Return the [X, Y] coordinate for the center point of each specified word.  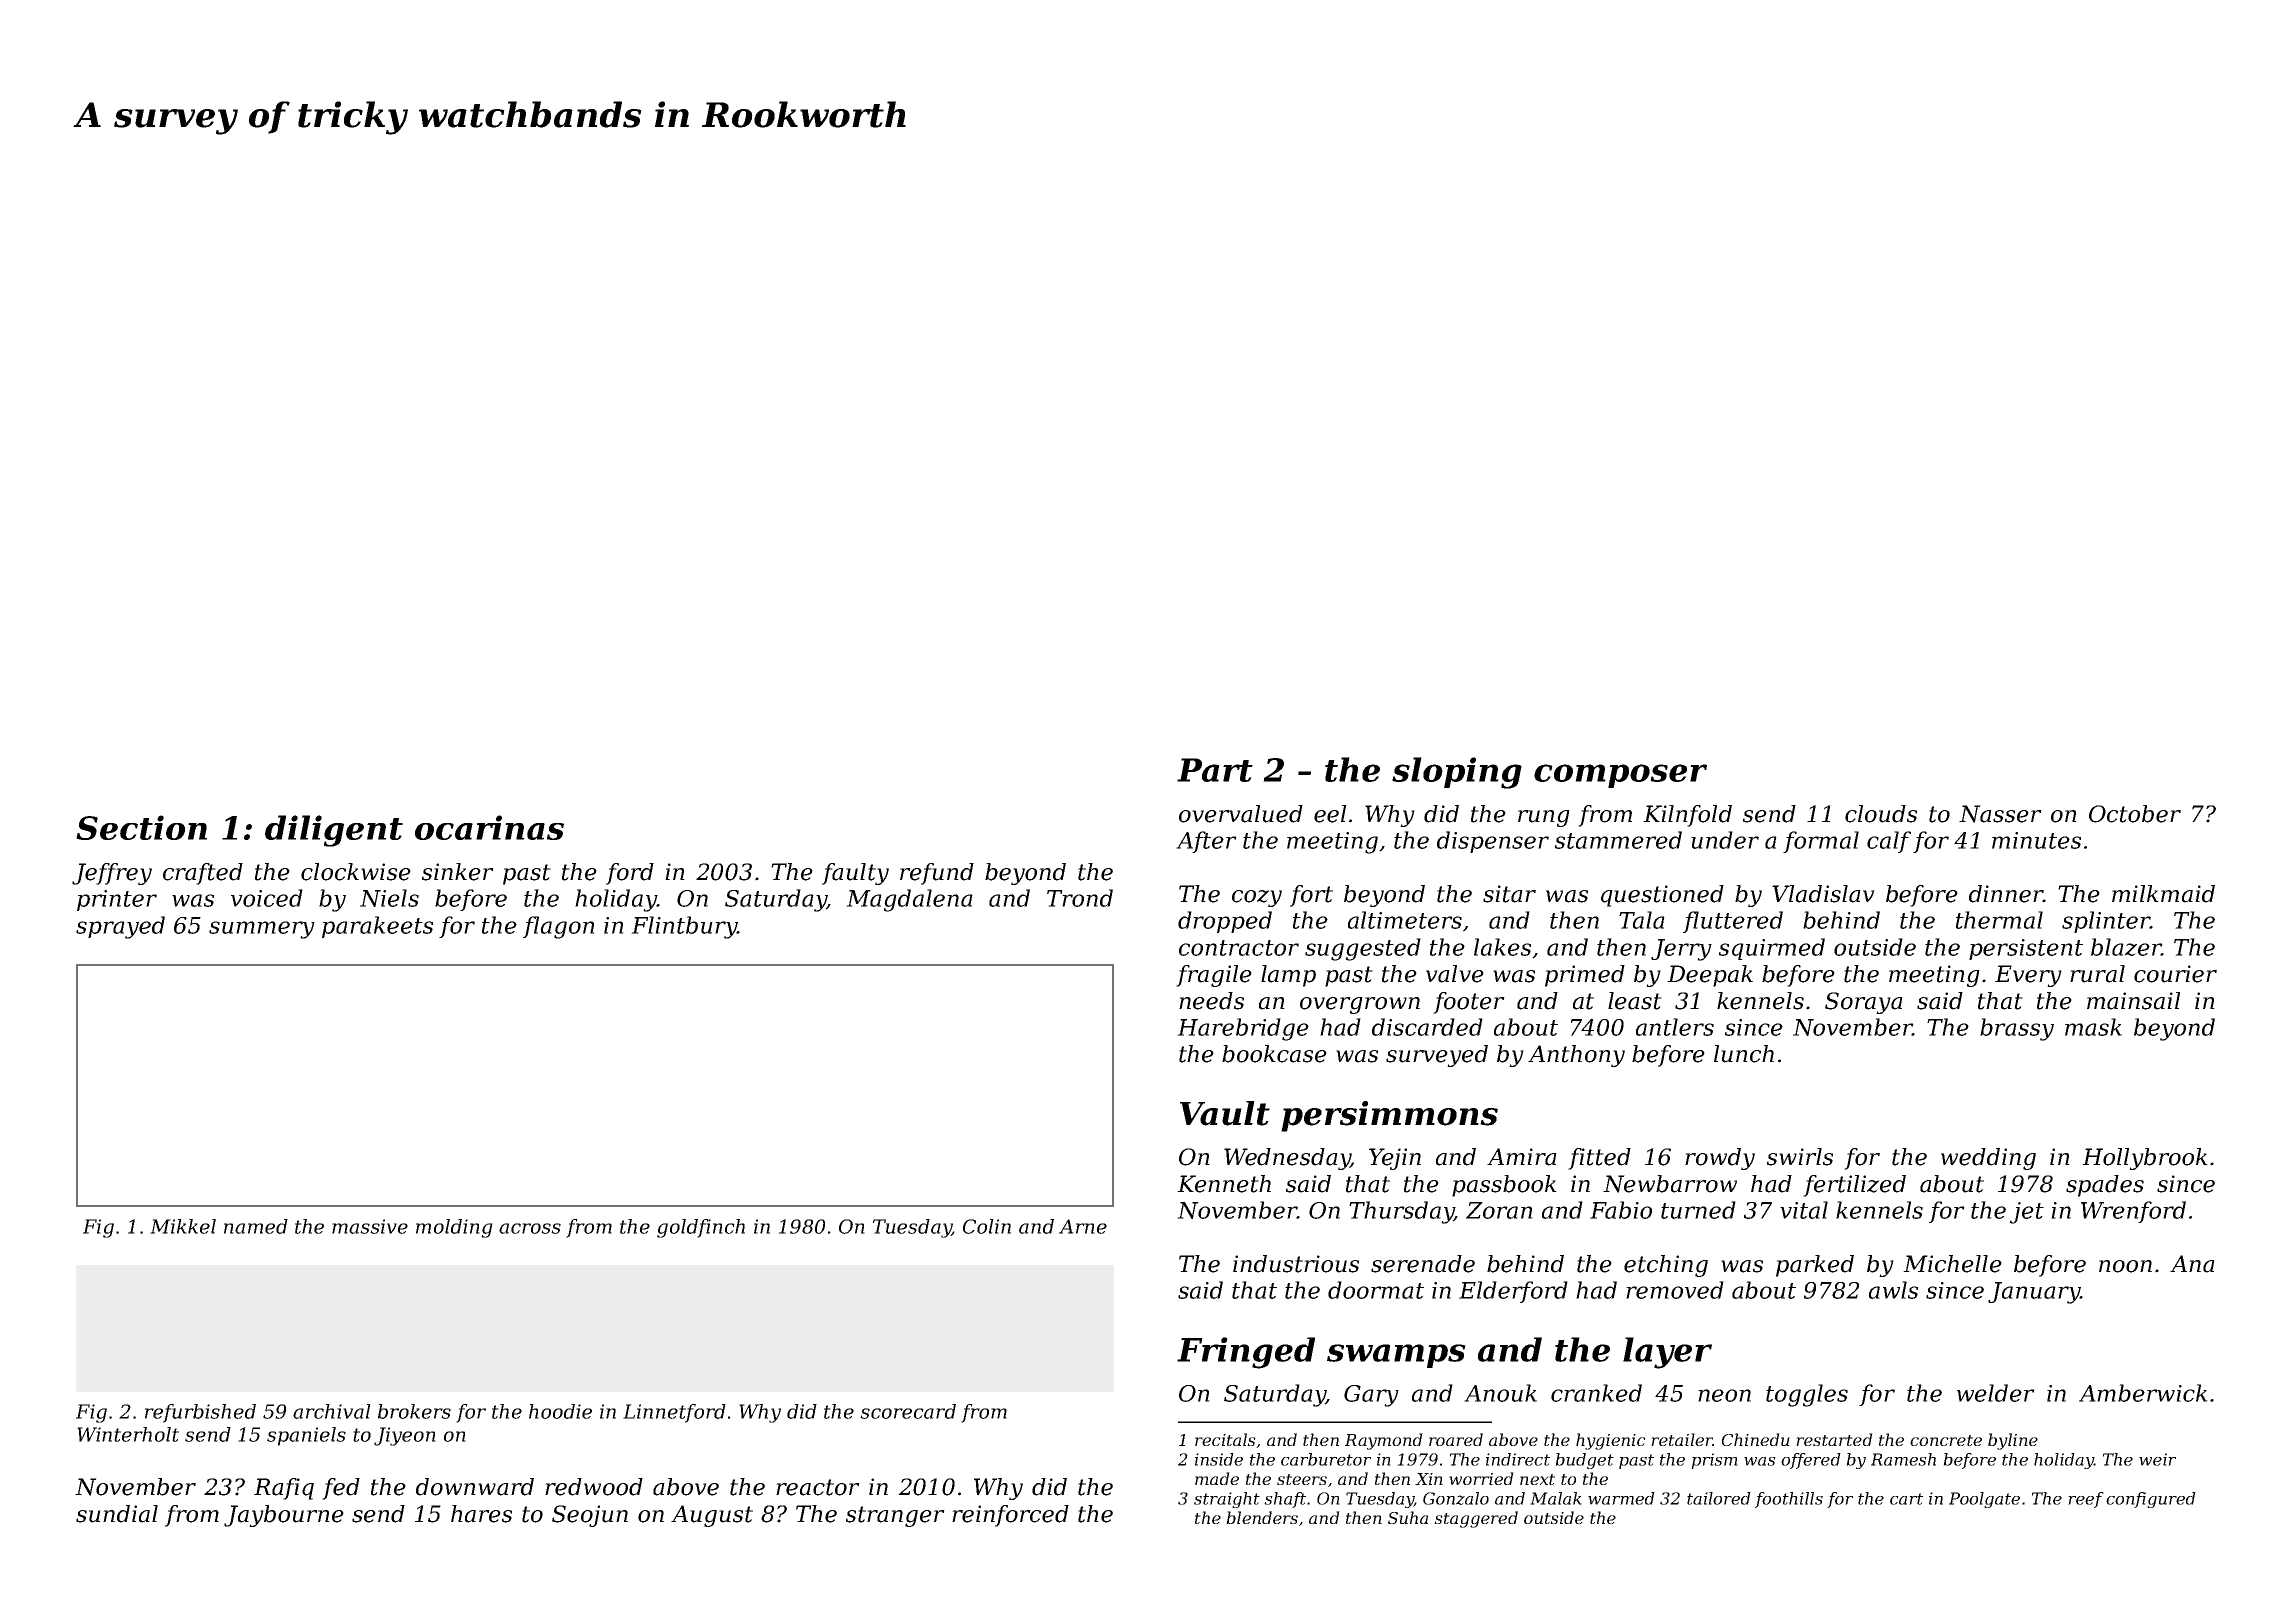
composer [1620, 776]
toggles [1807, 1395]
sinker [458, 872]
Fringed [1246, 1353]
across [530, 1228]
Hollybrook [2145, 1159]
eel [1330, 814]
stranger [895, 1516]
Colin [987, 1226]
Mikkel [183, 1226]
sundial [117, 1514]
